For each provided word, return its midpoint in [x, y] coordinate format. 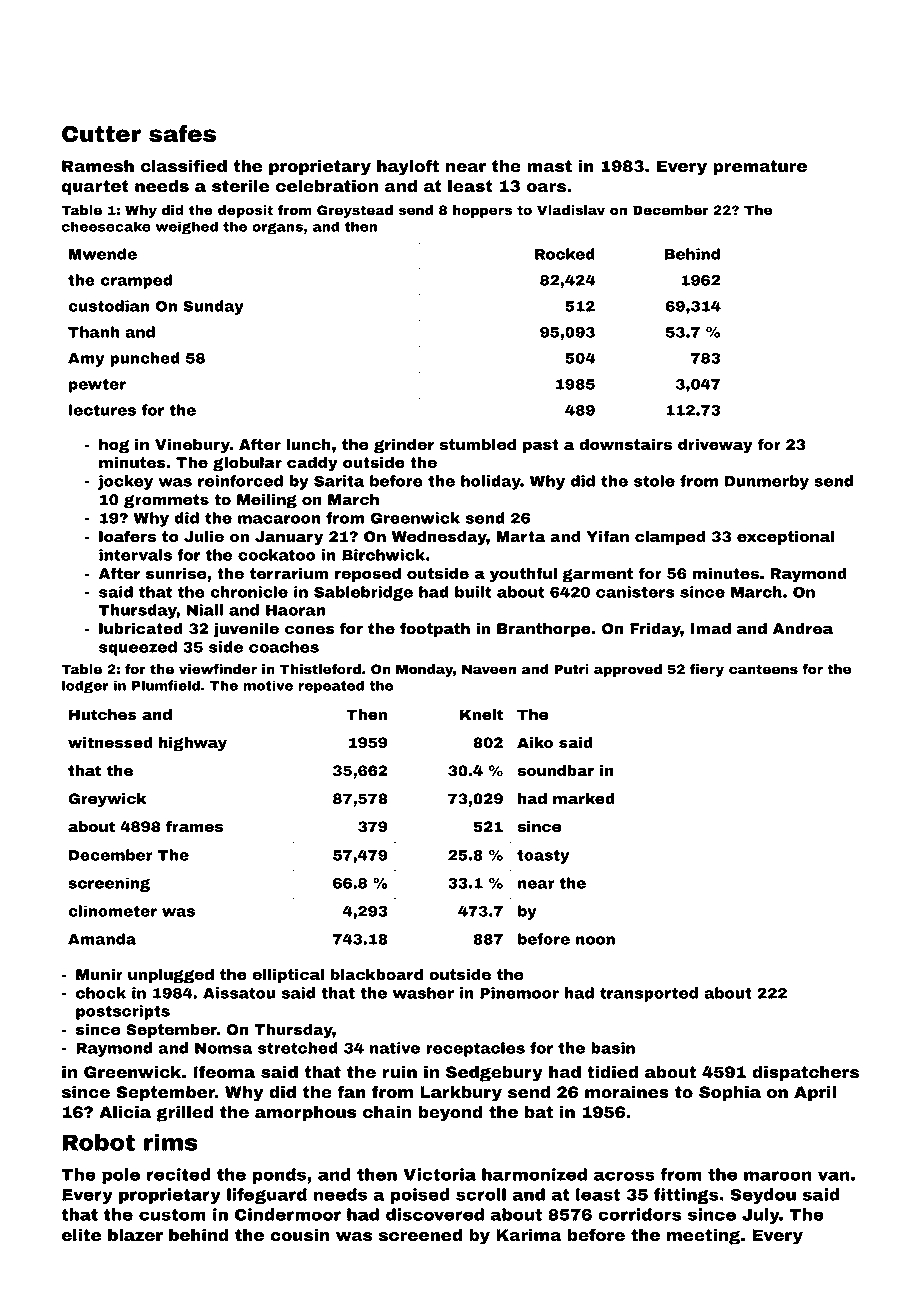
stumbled [478, 444]
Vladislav [571, 210]
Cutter [101, 134]
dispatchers [805, 1074]
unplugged [171, 976]
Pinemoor [519, 993]
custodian [108, 306]
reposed [368, 575]
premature [760, 168]
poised [420, 1196]
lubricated [141, 628]
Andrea [803, 628]
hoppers [482, 211]
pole [121, 1176]
